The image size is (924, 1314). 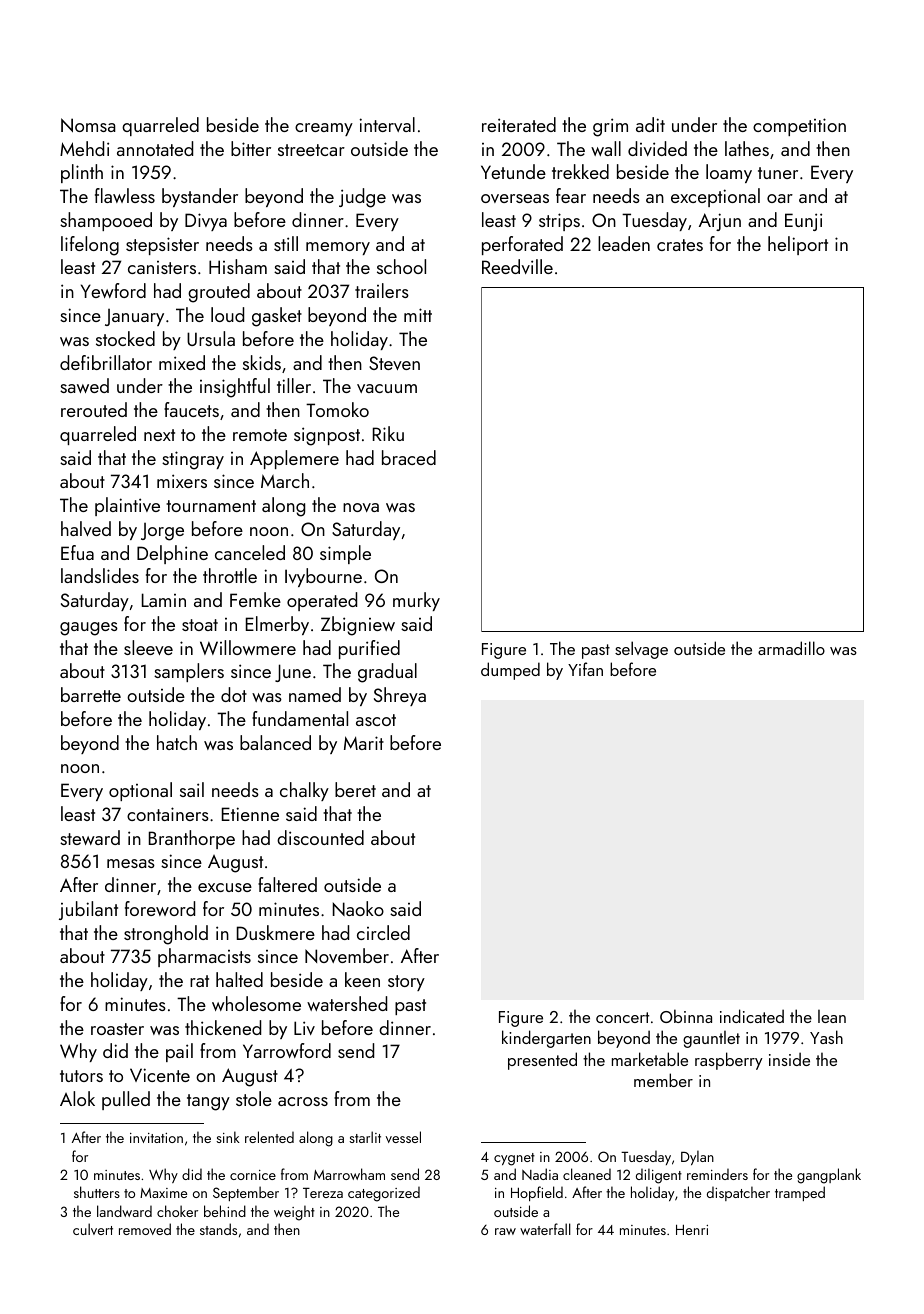 What do you see at coordinates (522, 245) in the image?
I see `perforated` at bounding box center [522, 245].
